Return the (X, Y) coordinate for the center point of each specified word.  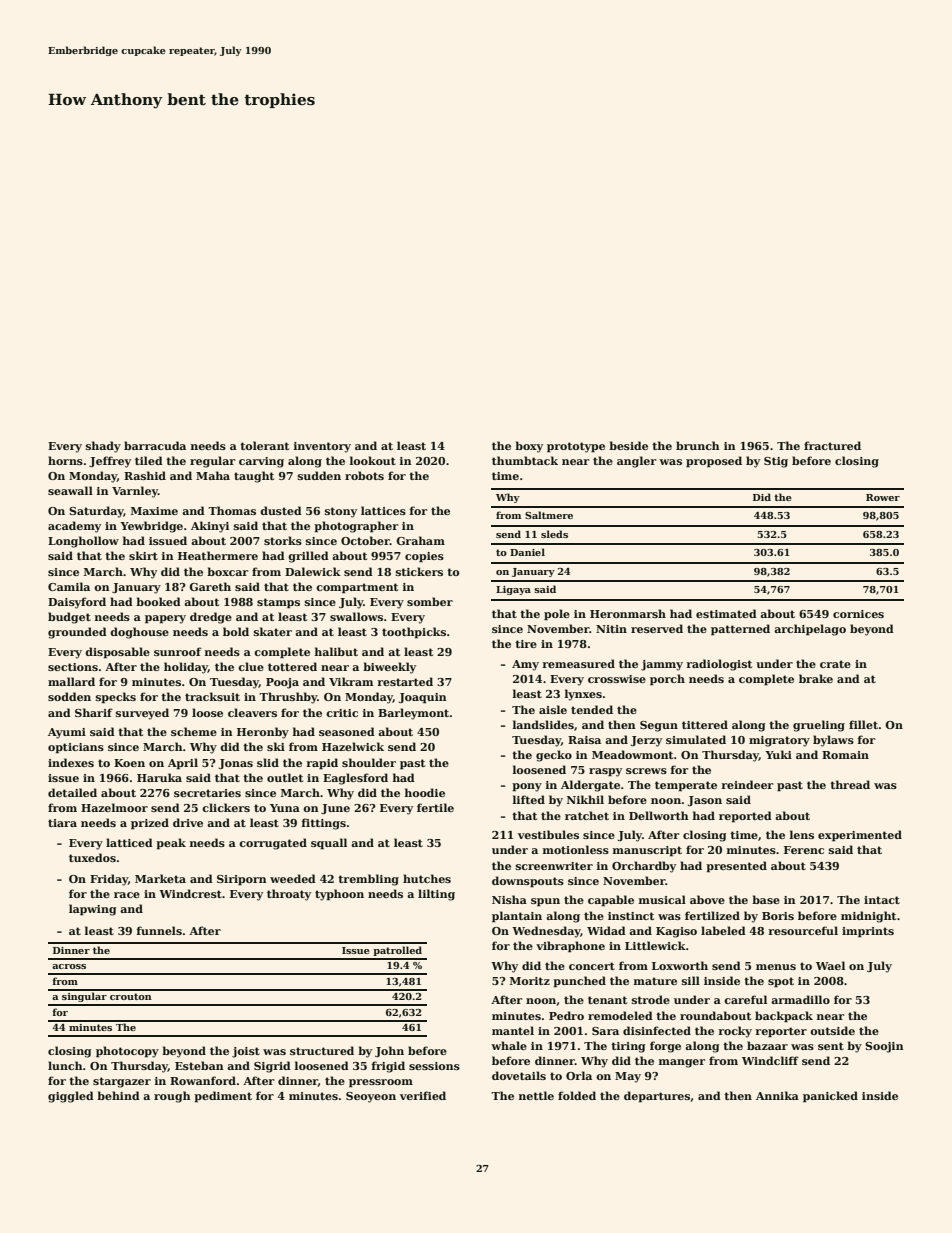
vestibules (548, 834)
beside (628, 445)
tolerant (264, 445)
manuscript (647, 851)
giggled (71, 1097)
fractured (832, 445)
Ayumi (67, 733)
